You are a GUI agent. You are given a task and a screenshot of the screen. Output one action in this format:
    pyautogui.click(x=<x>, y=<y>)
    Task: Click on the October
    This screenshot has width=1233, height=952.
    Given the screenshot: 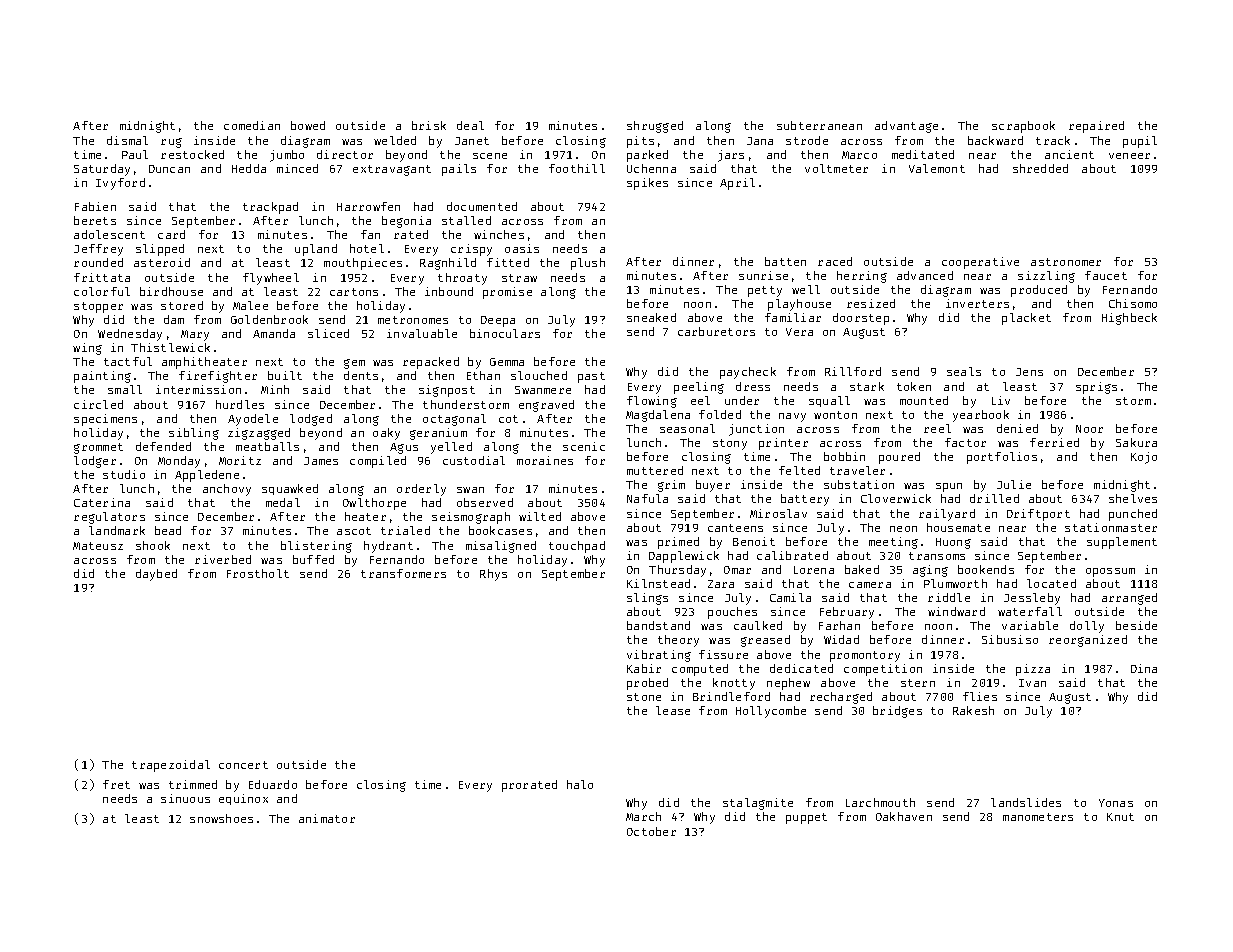 What is the action you would take?
    pyautogui.click(x=651, y=831)
